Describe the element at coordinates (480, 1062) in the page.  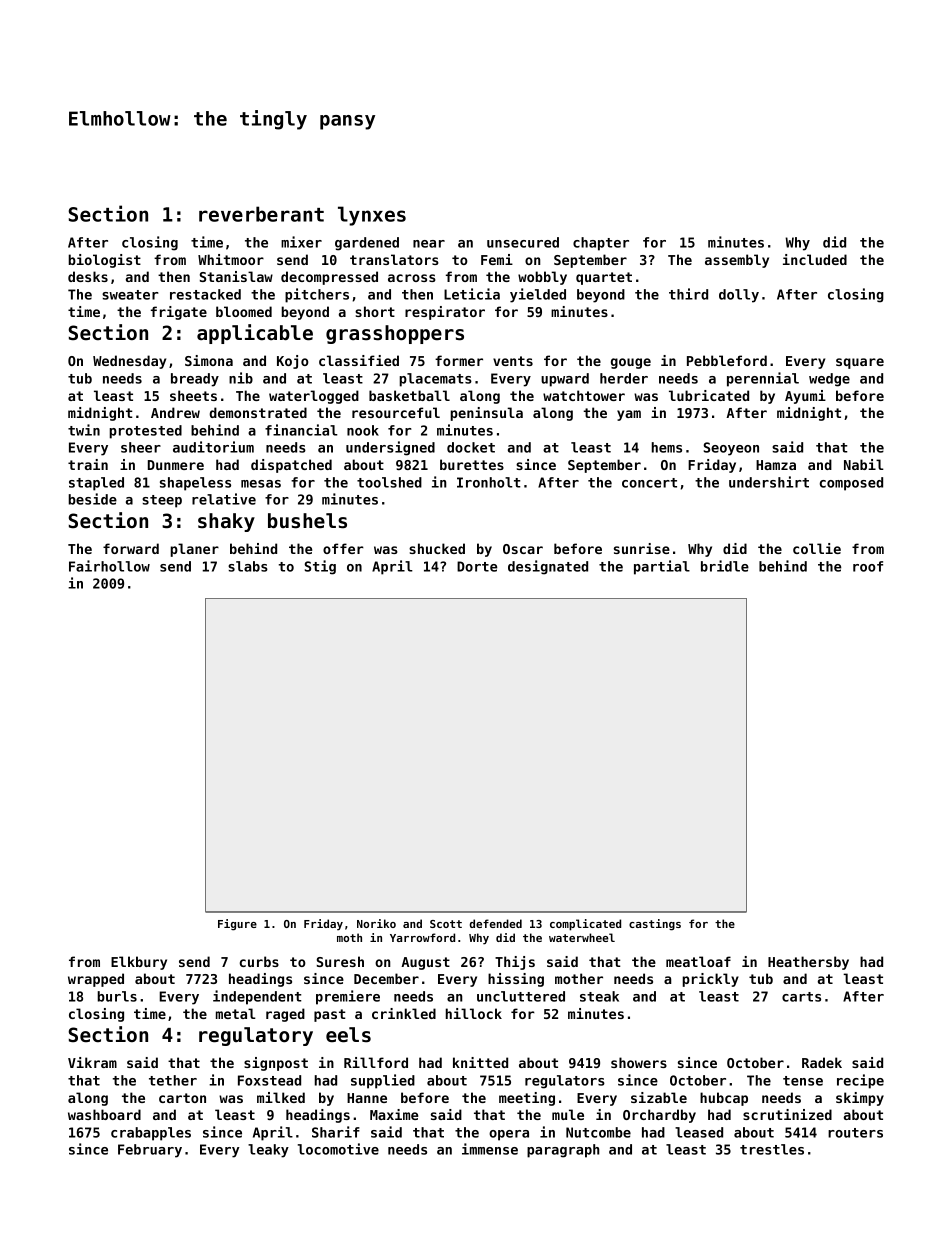
I see `knitted` at that location.
